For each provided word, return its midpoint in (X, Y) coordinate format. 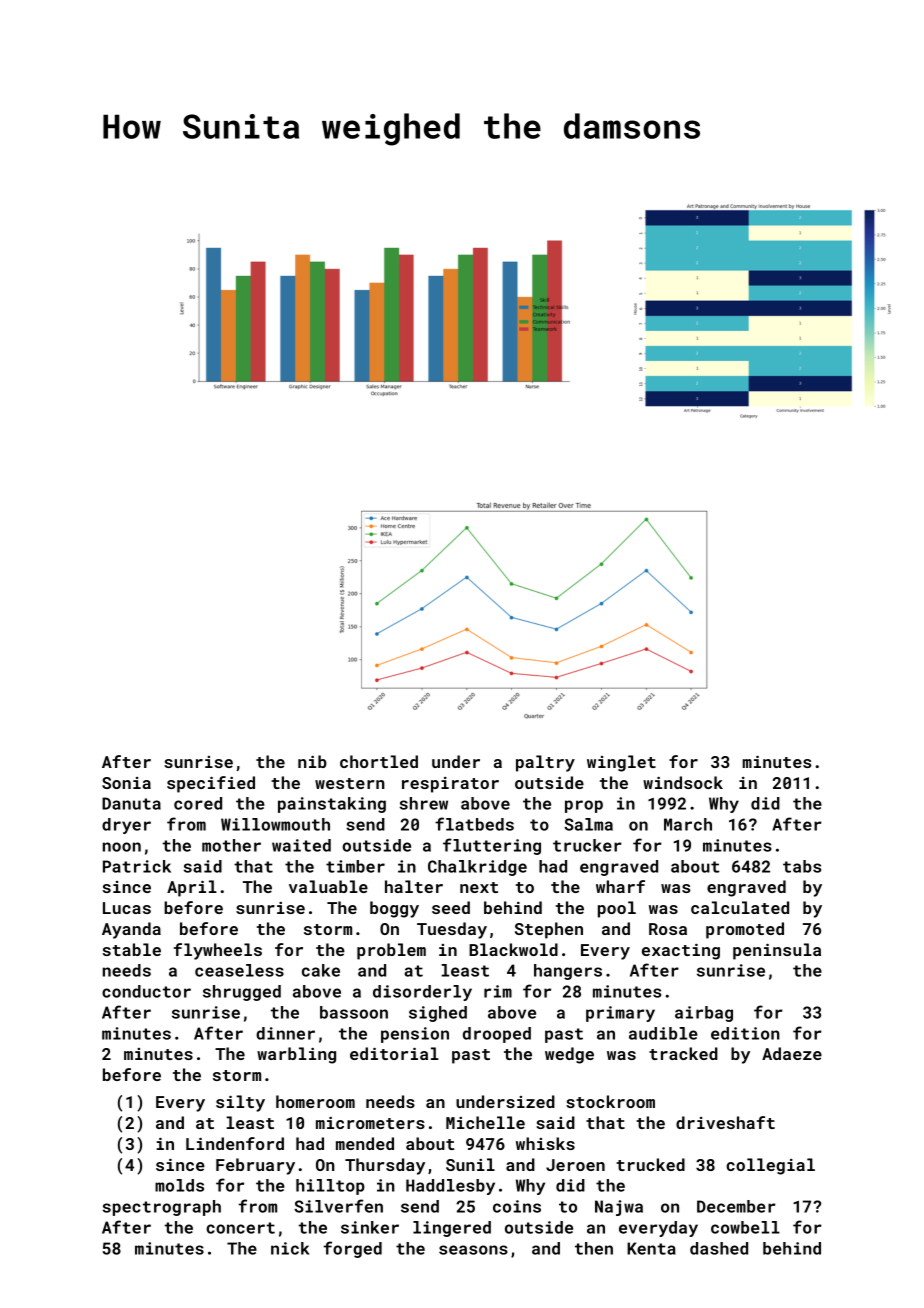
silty (240, 1103)
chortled (379, 761)
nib (312, 761)
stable (131, 949)
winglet (621, 763)
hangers (568, 972)
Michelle (485, 1122)
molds (179, 1185)
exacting (681, 952)
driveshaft (725, 1122)
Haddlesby (450, 1187)
